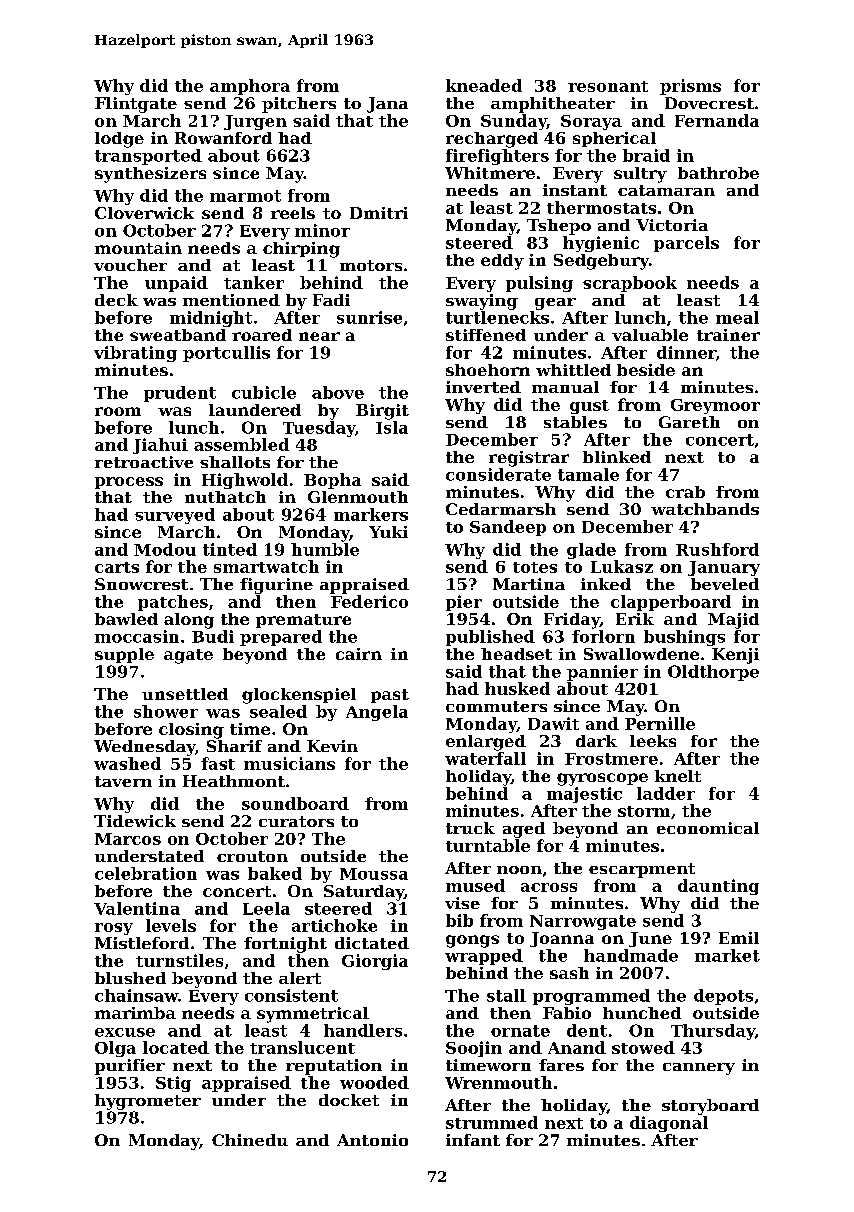  I want to click on Dovecrest, so click(709, 103).
